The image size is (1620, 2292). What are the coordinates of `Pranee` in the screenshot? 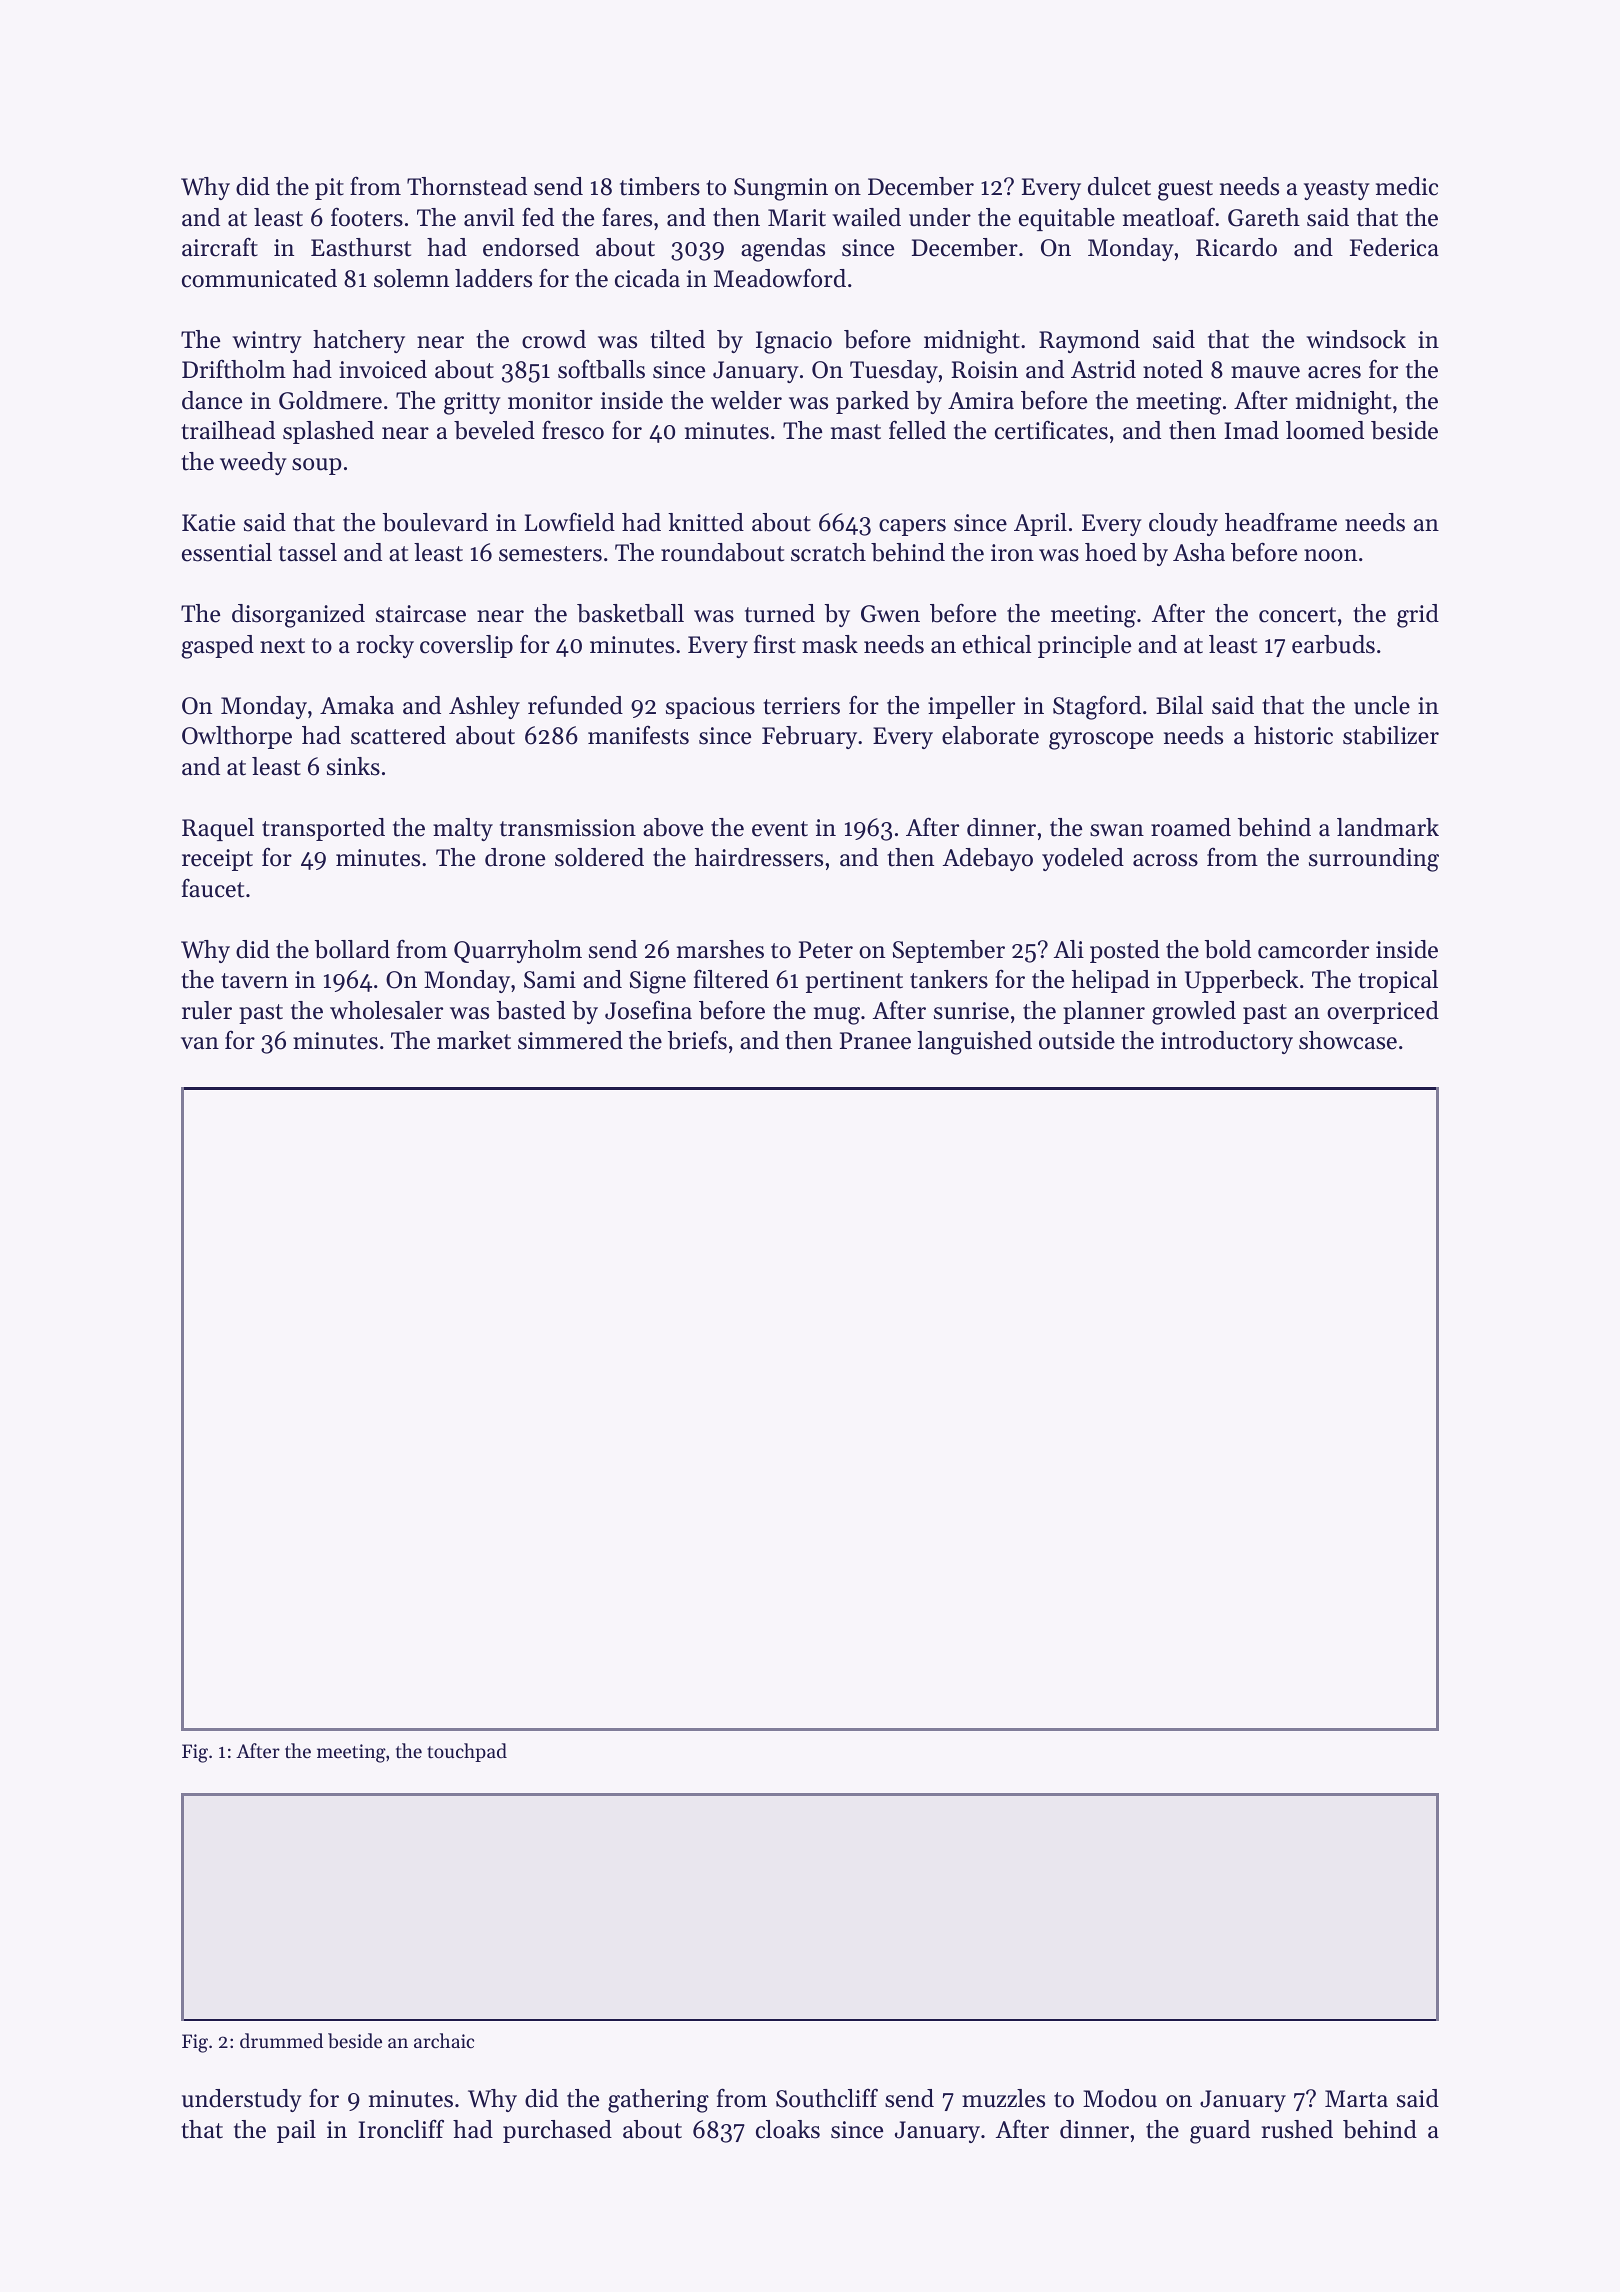 It's located at (875, 1041).
